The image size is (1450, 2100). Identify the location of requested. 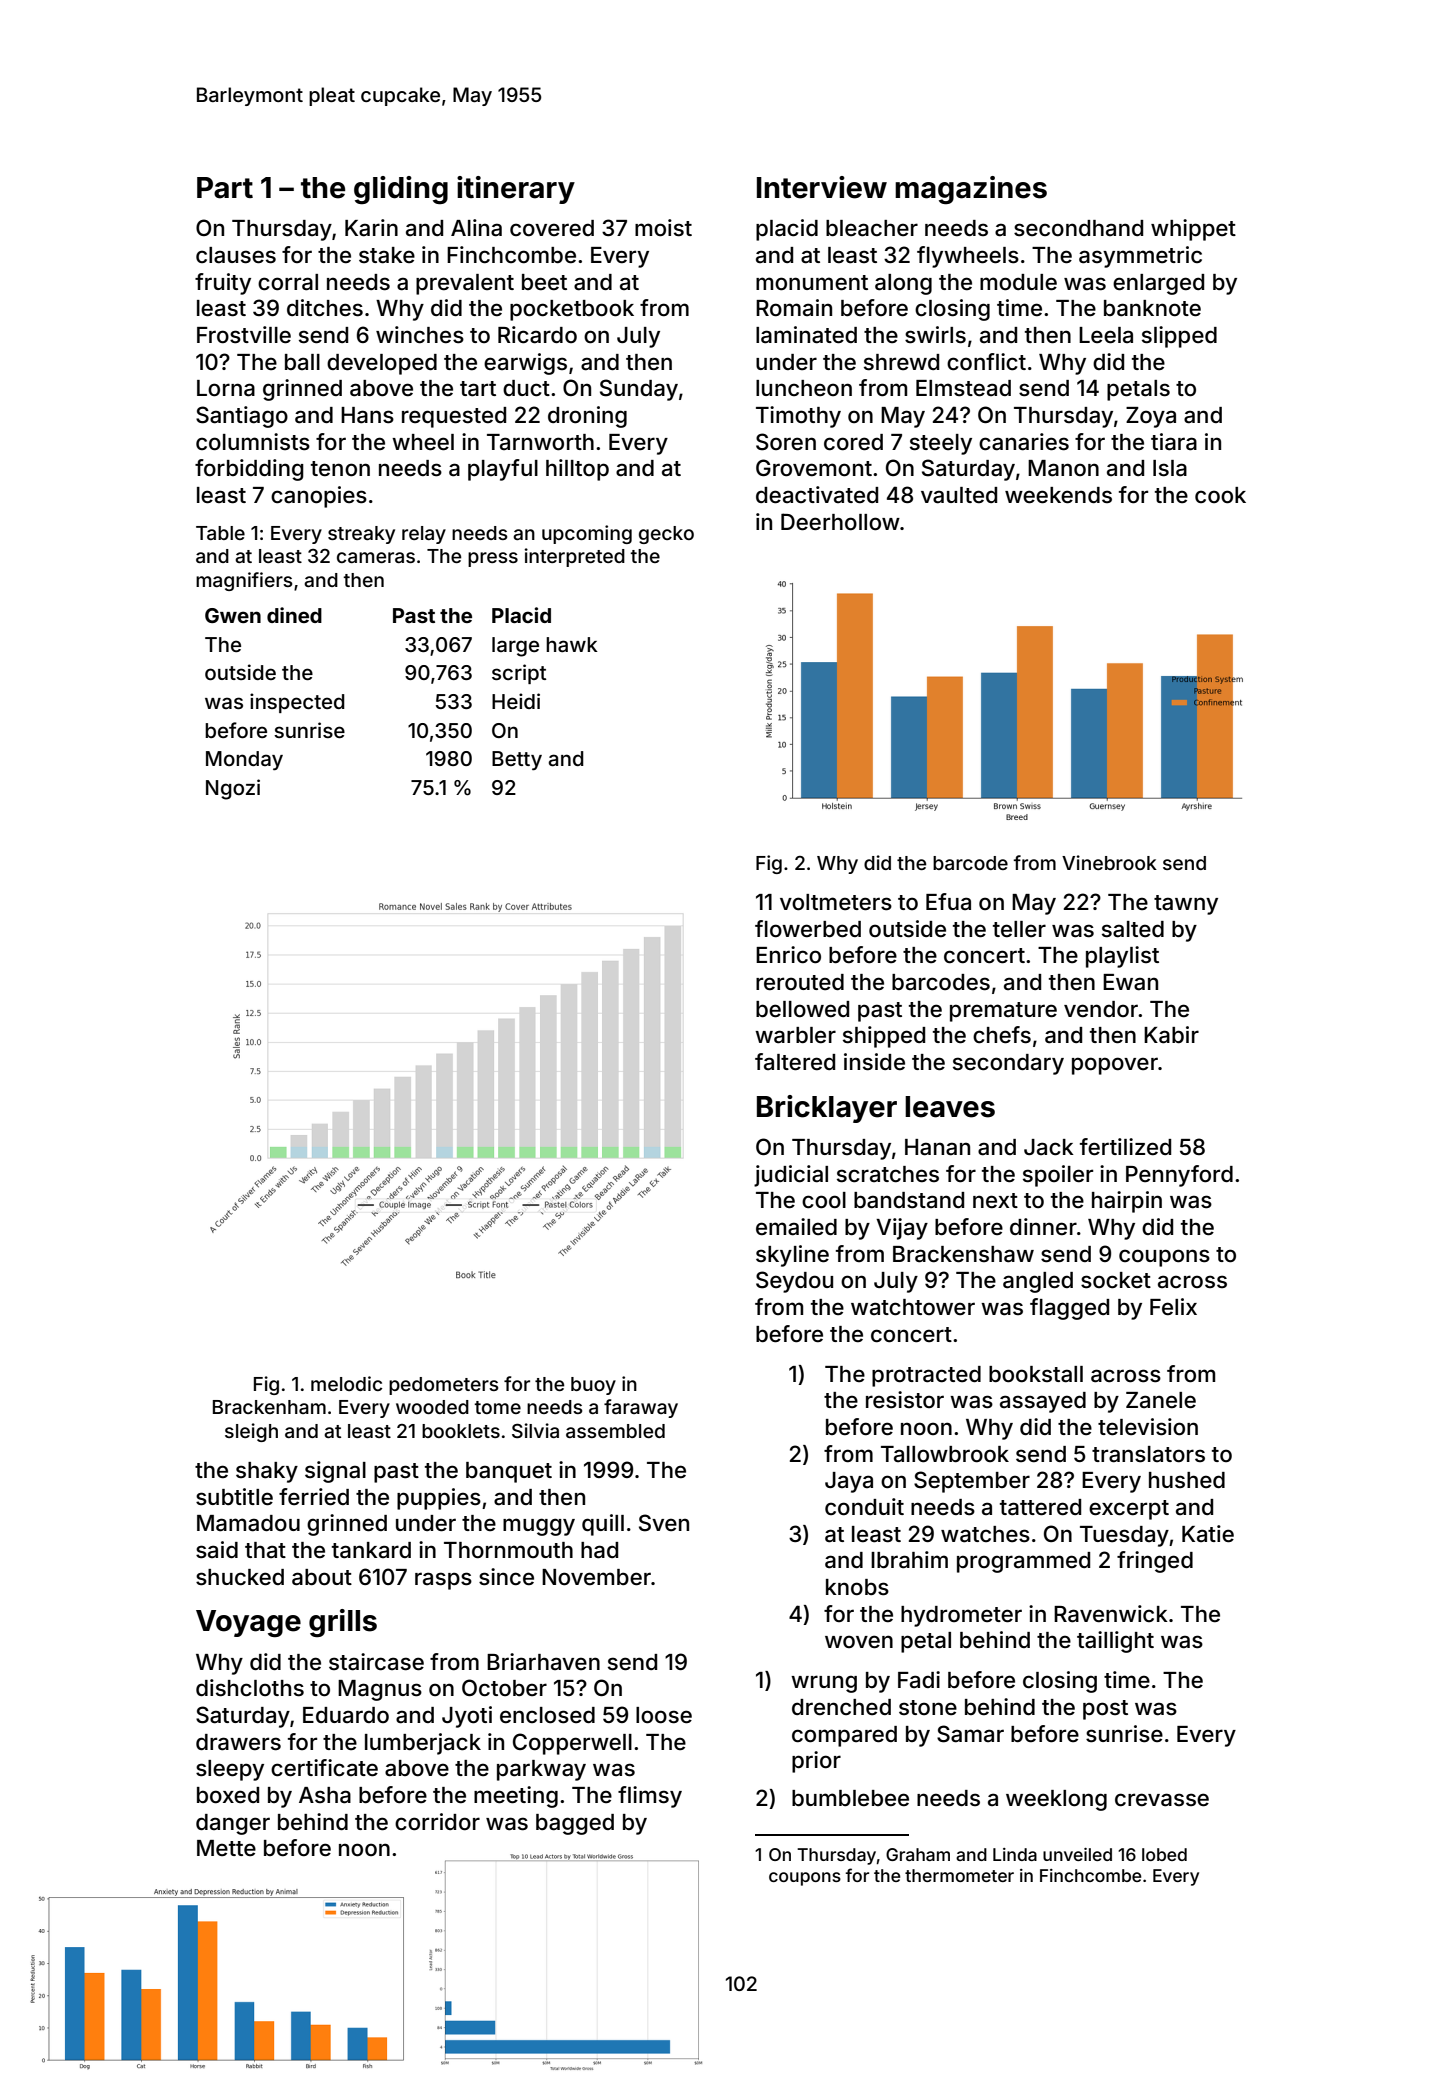
(454, 417).
